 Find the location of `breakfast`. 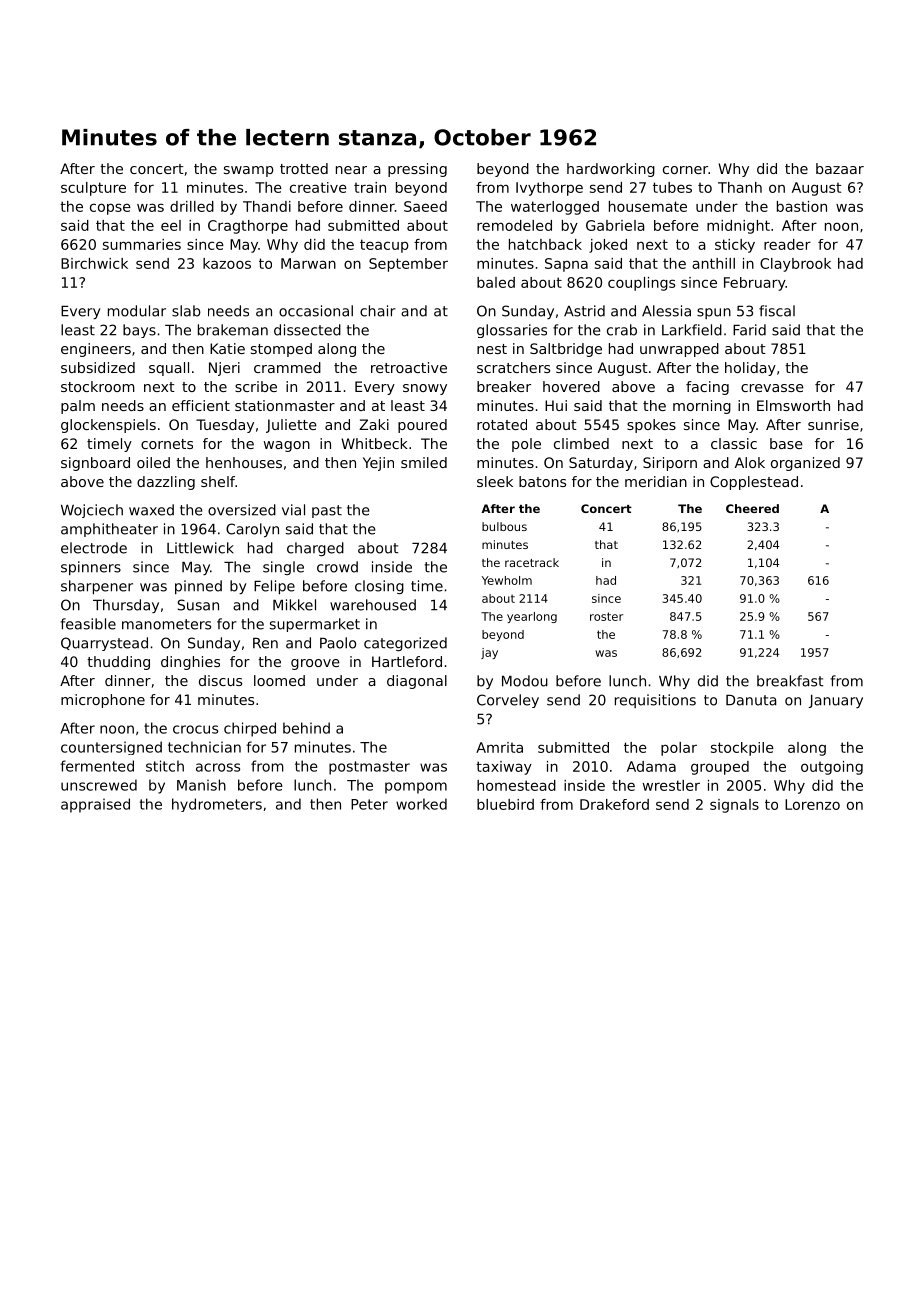

breakfast is located at coordinates (790, 681).
